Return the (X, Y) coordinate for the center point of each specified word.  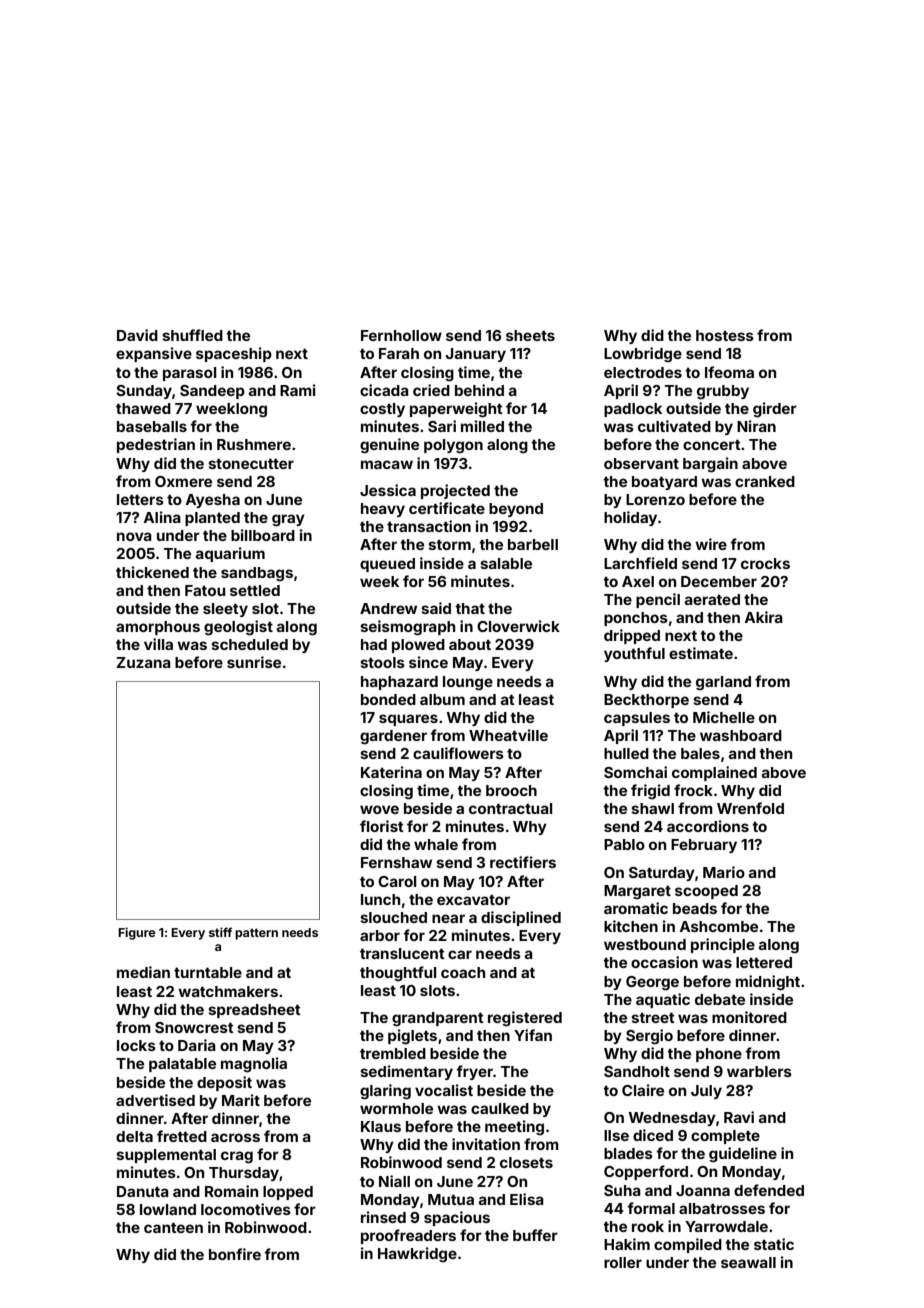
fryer (474, 1072)
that (470, 608)
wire (711, 544)
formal (651, 1208)
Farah (399, 353)
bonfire (235, 1254)
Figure (137, 933)
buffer (535, 1235)
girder (775, 410)
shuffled (192, 335)
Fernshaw (396, 862)
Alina (162, 517)
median (143, 972)
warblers (759, 1071)
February (704, 846)
